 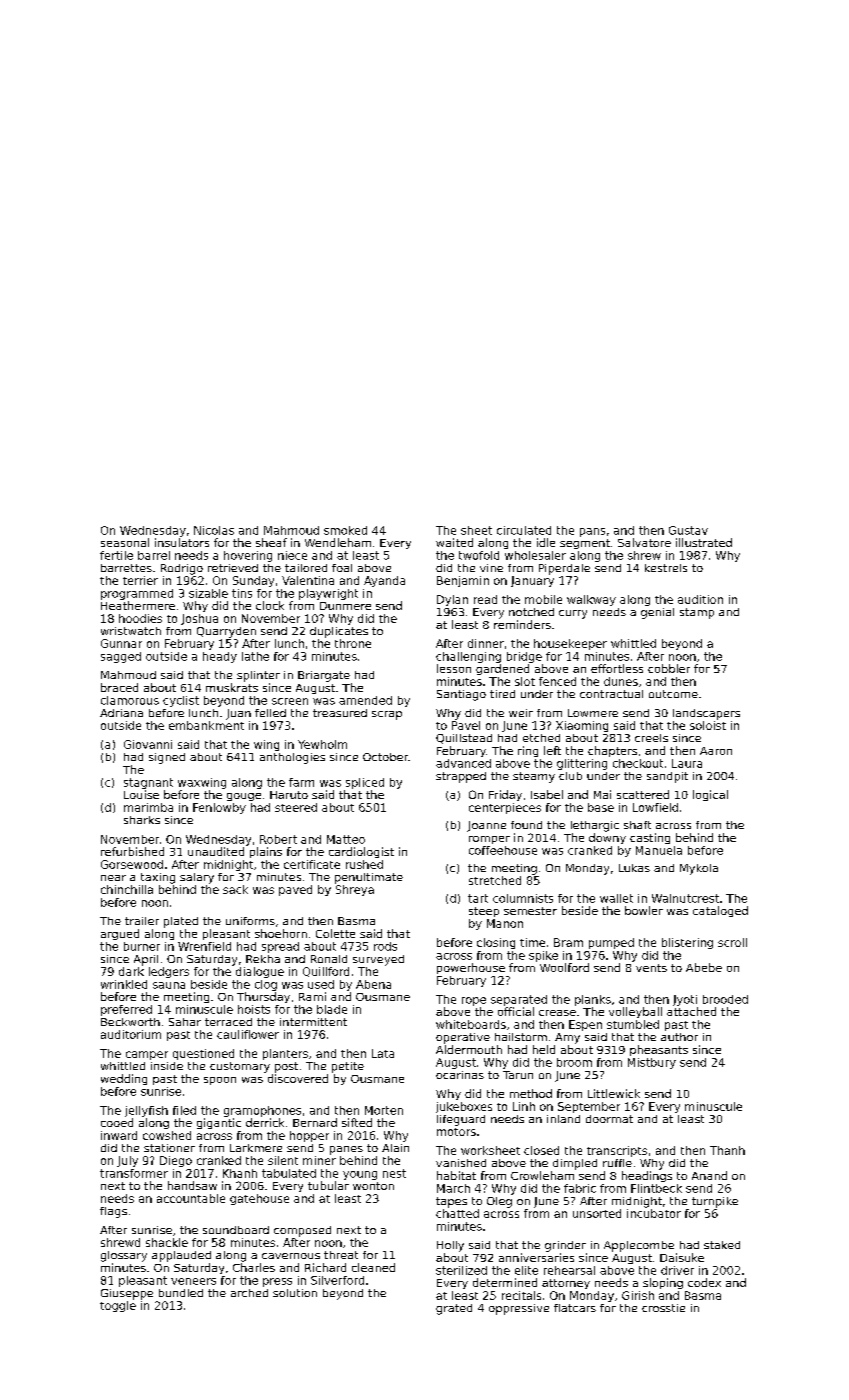 What do you see at coordinates (633, 1024) in the image?
I see `stumbled` at bounding box center [633, 1024].
